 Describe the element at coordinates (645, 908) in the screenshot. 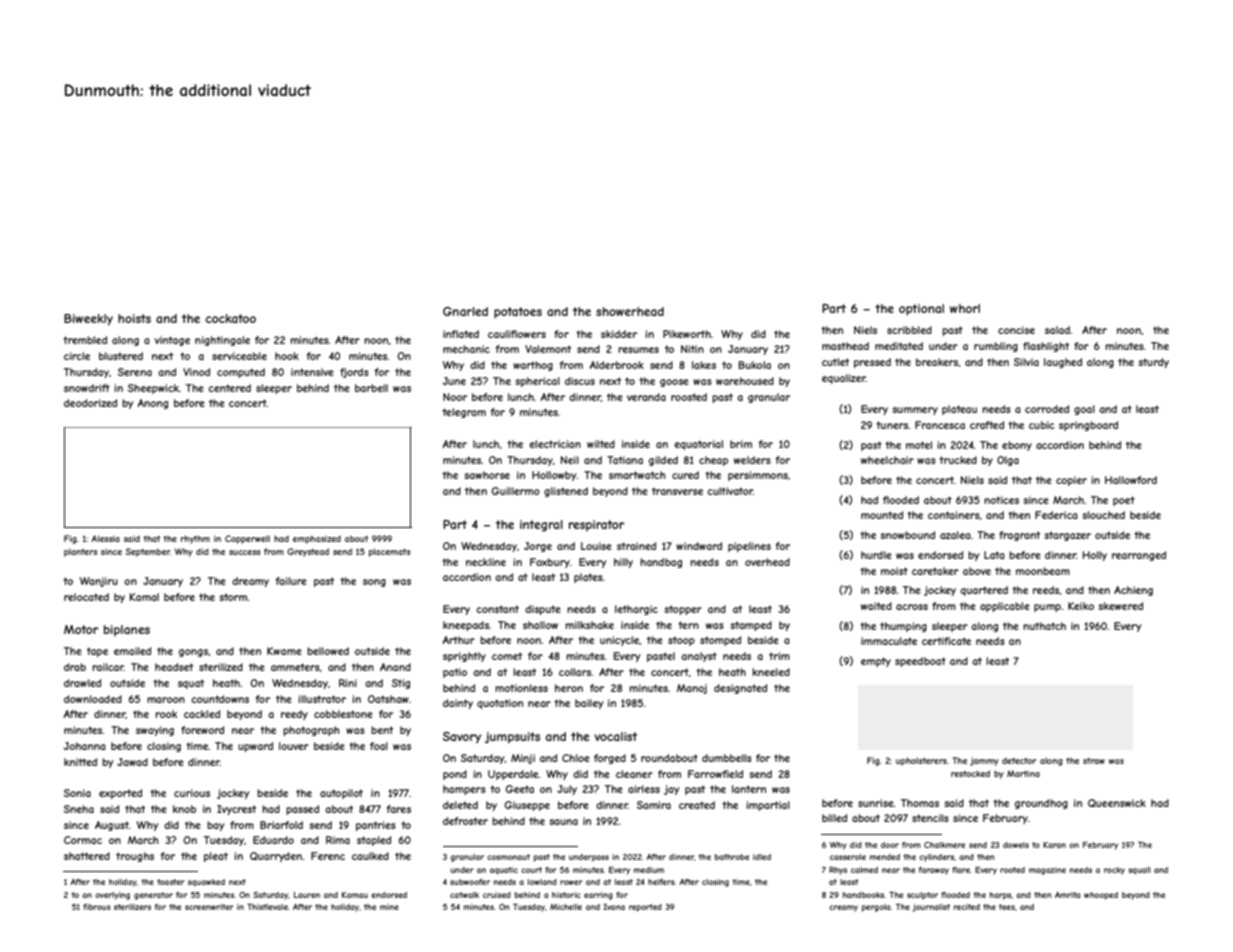

I see `reported` at that location.
